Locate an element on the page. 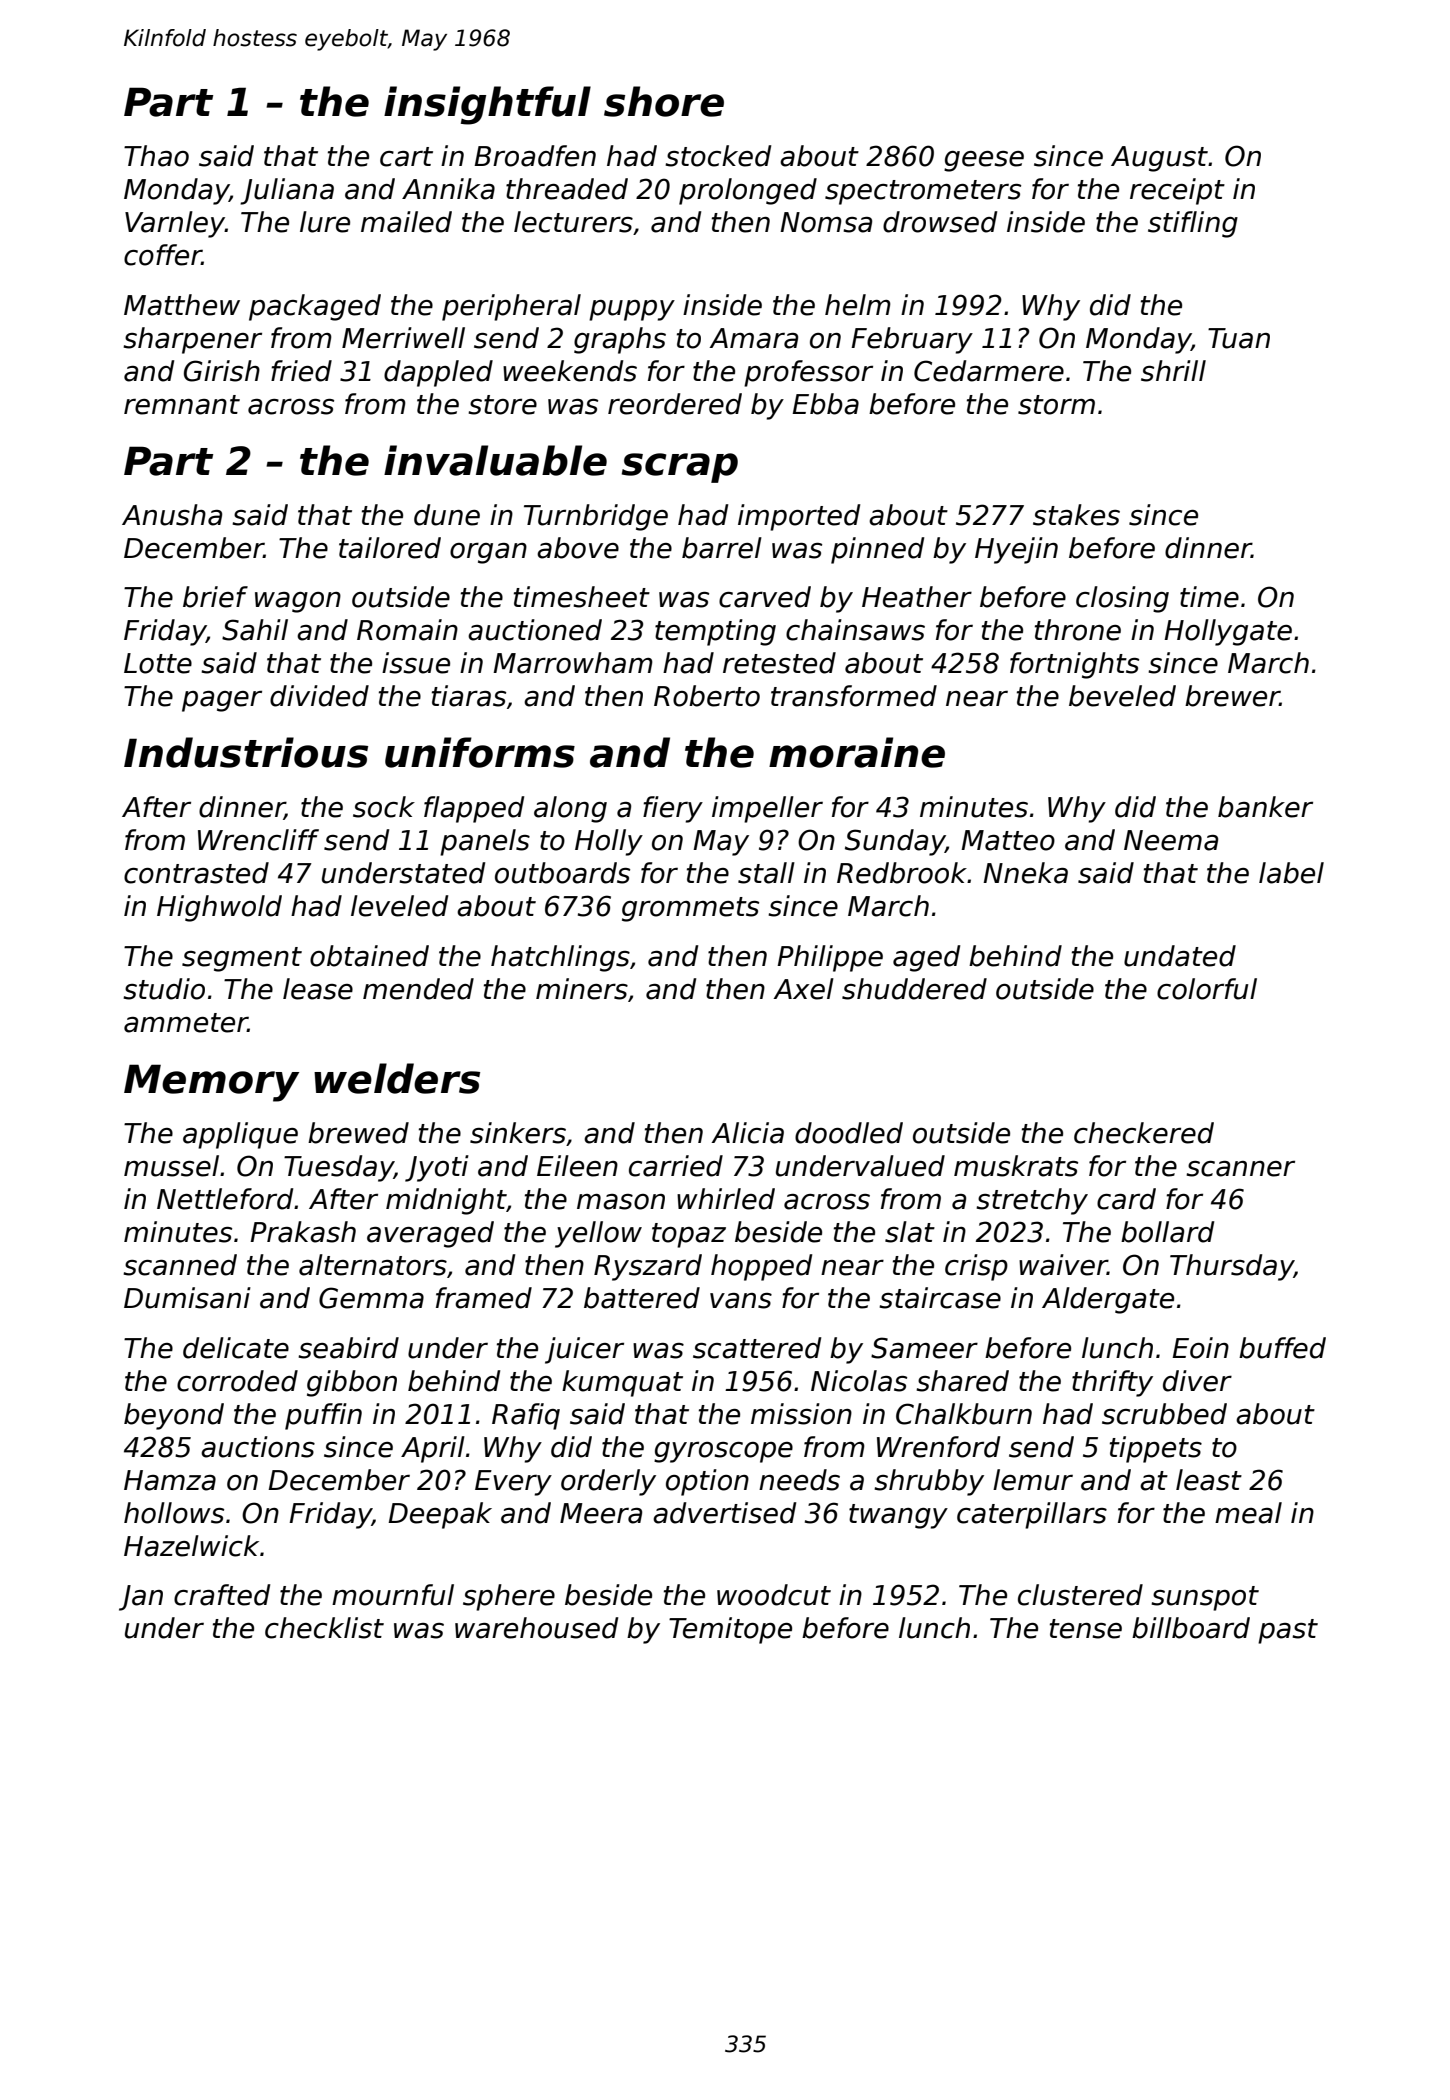 The image size is (1450, 2100). sharpener is located at coordinates (192, 340).
